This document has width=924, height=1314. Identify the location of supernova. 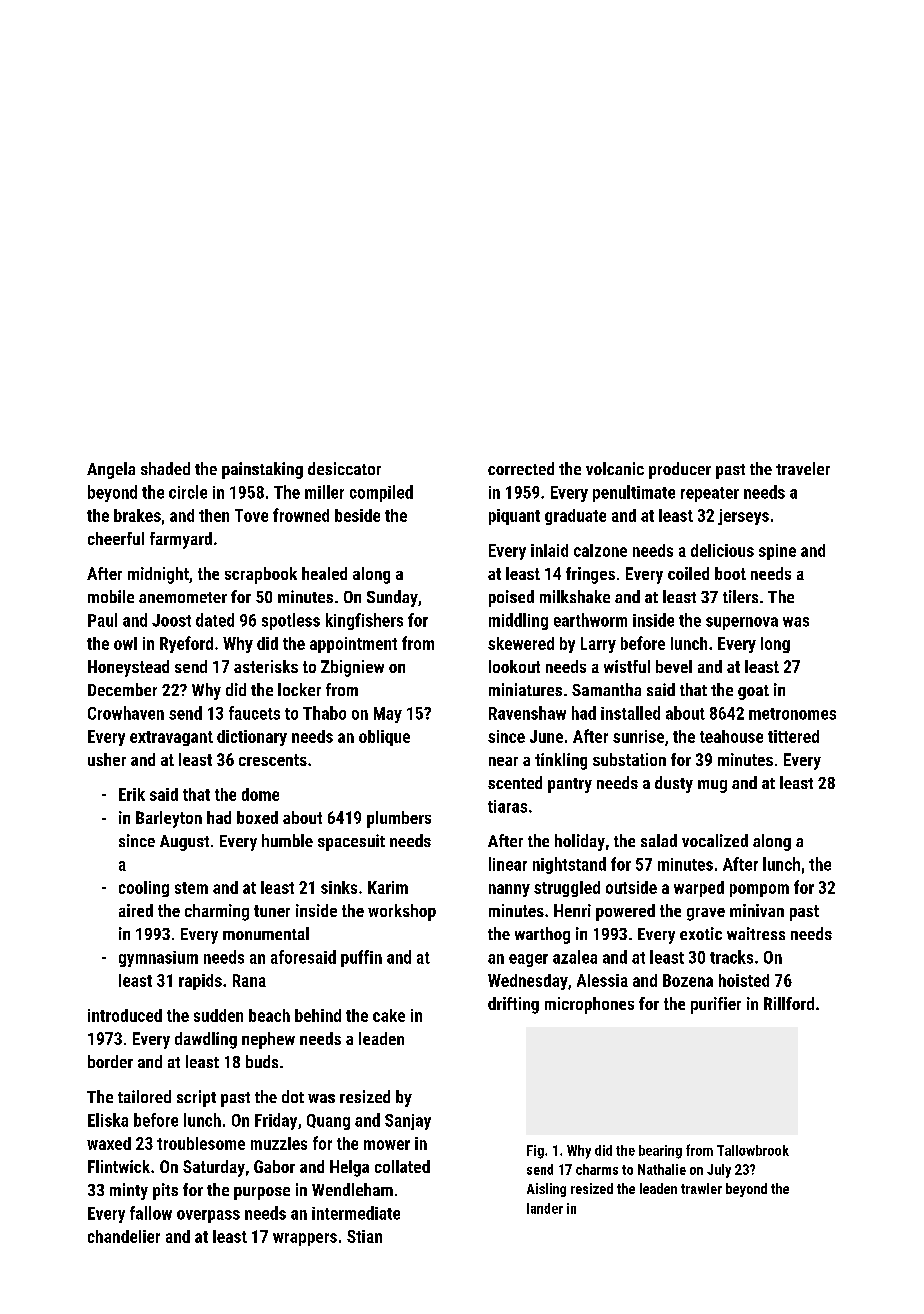
(742, 623).
